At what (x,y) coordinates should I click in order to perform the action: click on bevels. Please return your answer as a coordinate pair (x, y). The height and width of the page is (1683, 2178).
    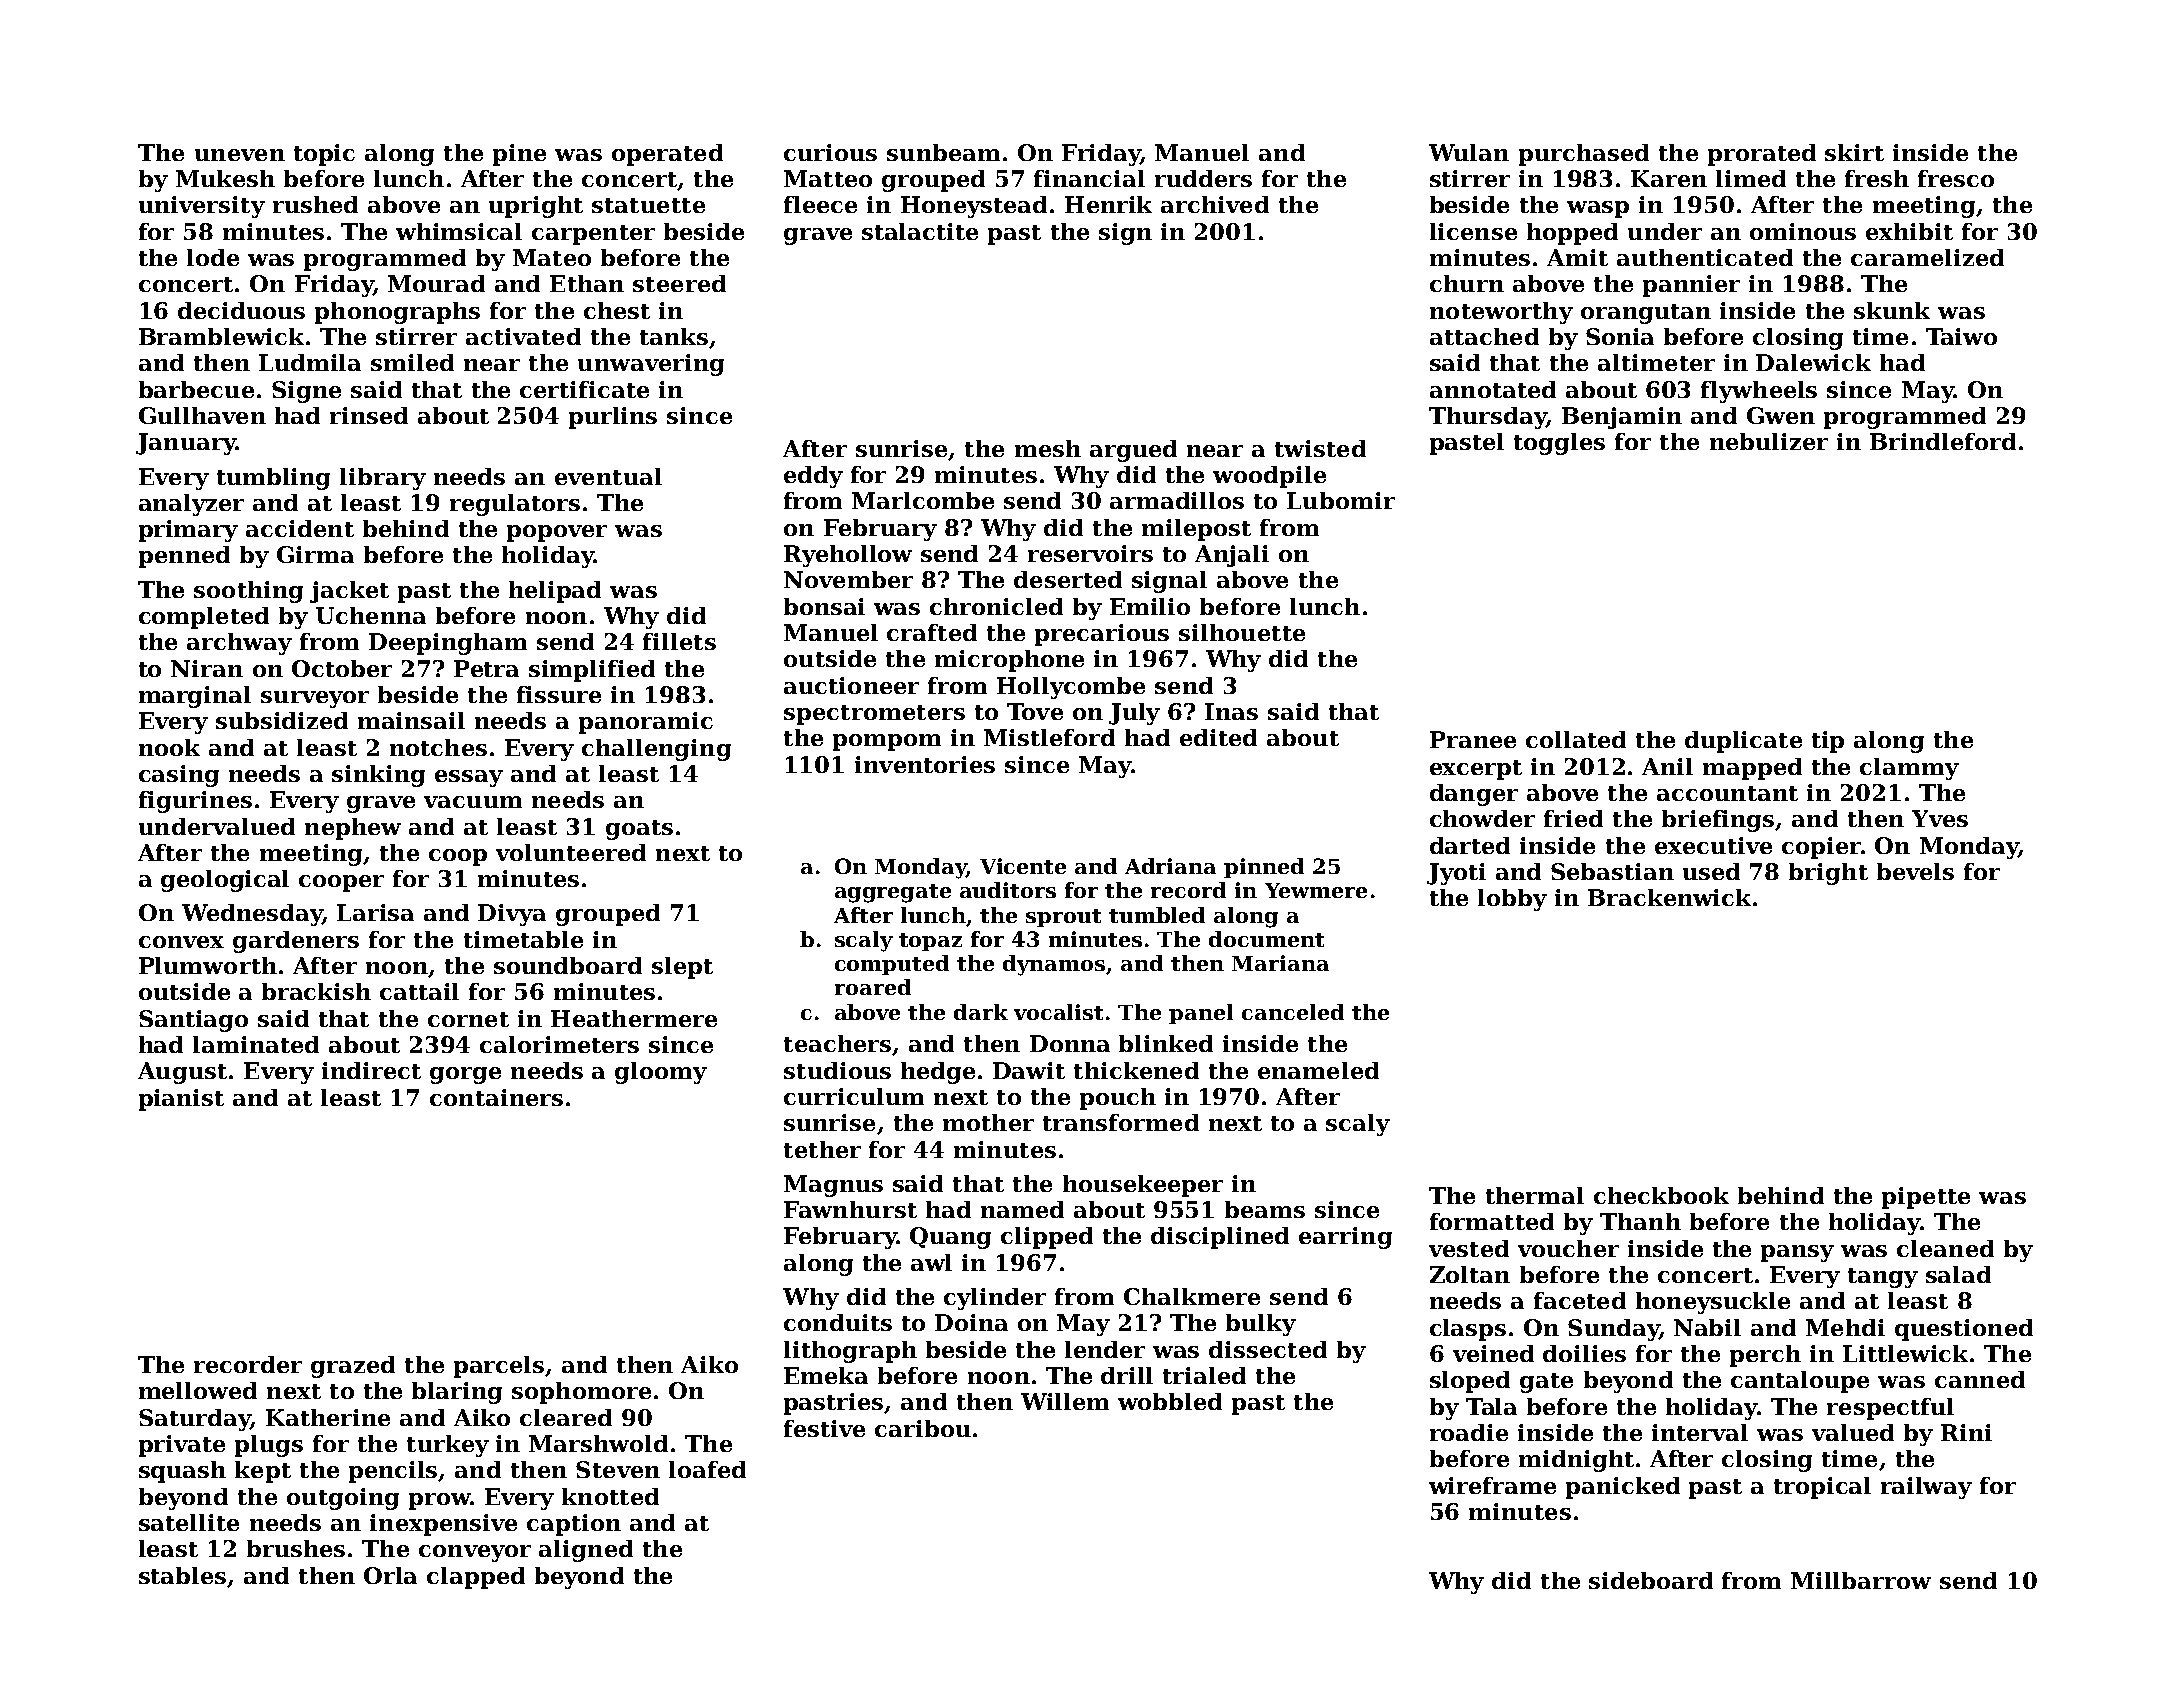
    Looking at the image, I should click on (1915, 871).
